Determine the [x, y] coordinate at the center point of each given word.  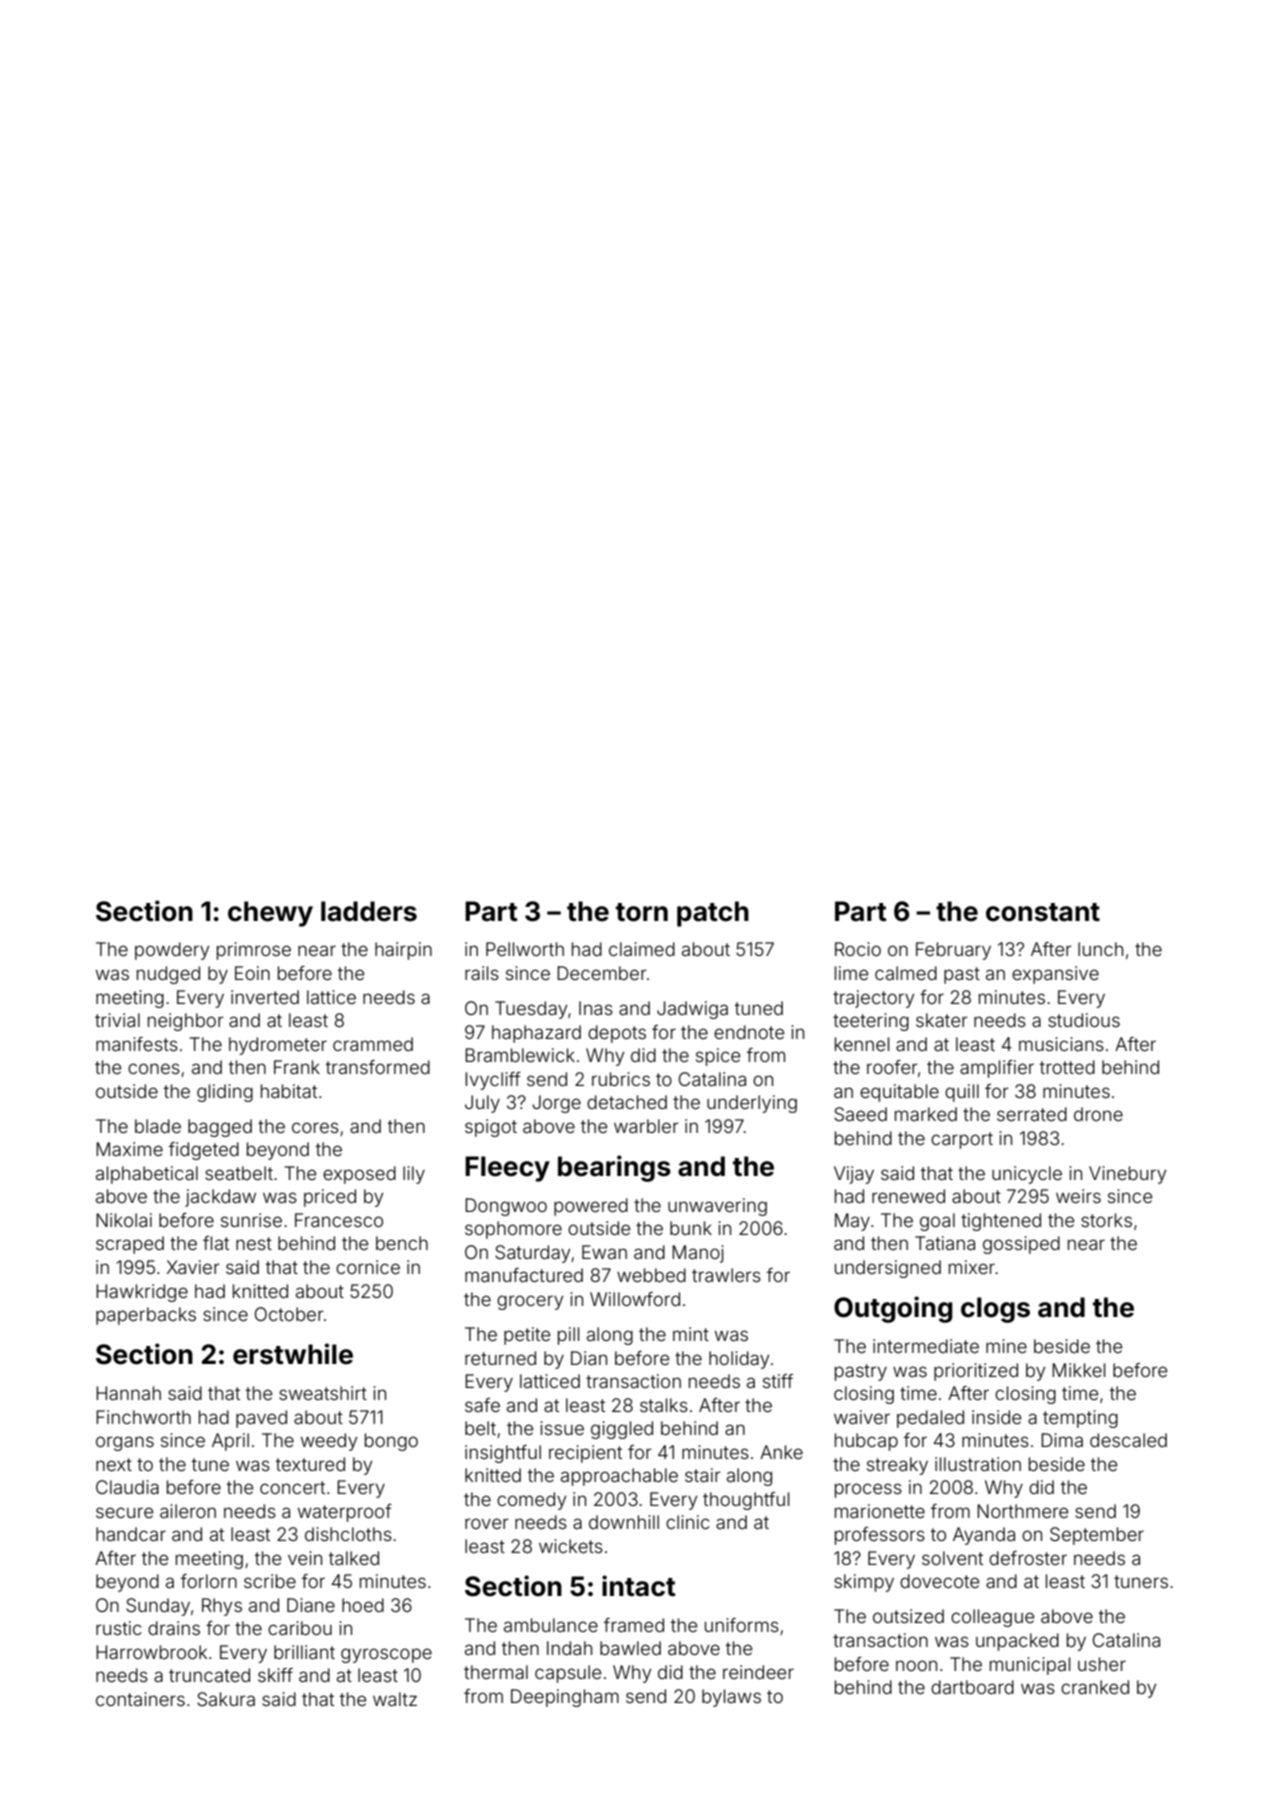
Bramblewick [520, 1055]
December [602, 973]
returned [500, 1358]
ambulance [551, 1625]
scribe [270, 1581]
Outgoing [893, 1309]
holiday [739, 1360]
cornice [368, 1267]
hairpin [403, 951]
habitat [289, 1091]
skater [942, 1020]
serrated [1032, 1114]
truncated [209, 1675]
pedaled [930, 1419]
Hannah [128, 1393]
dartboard [972, 1687]
